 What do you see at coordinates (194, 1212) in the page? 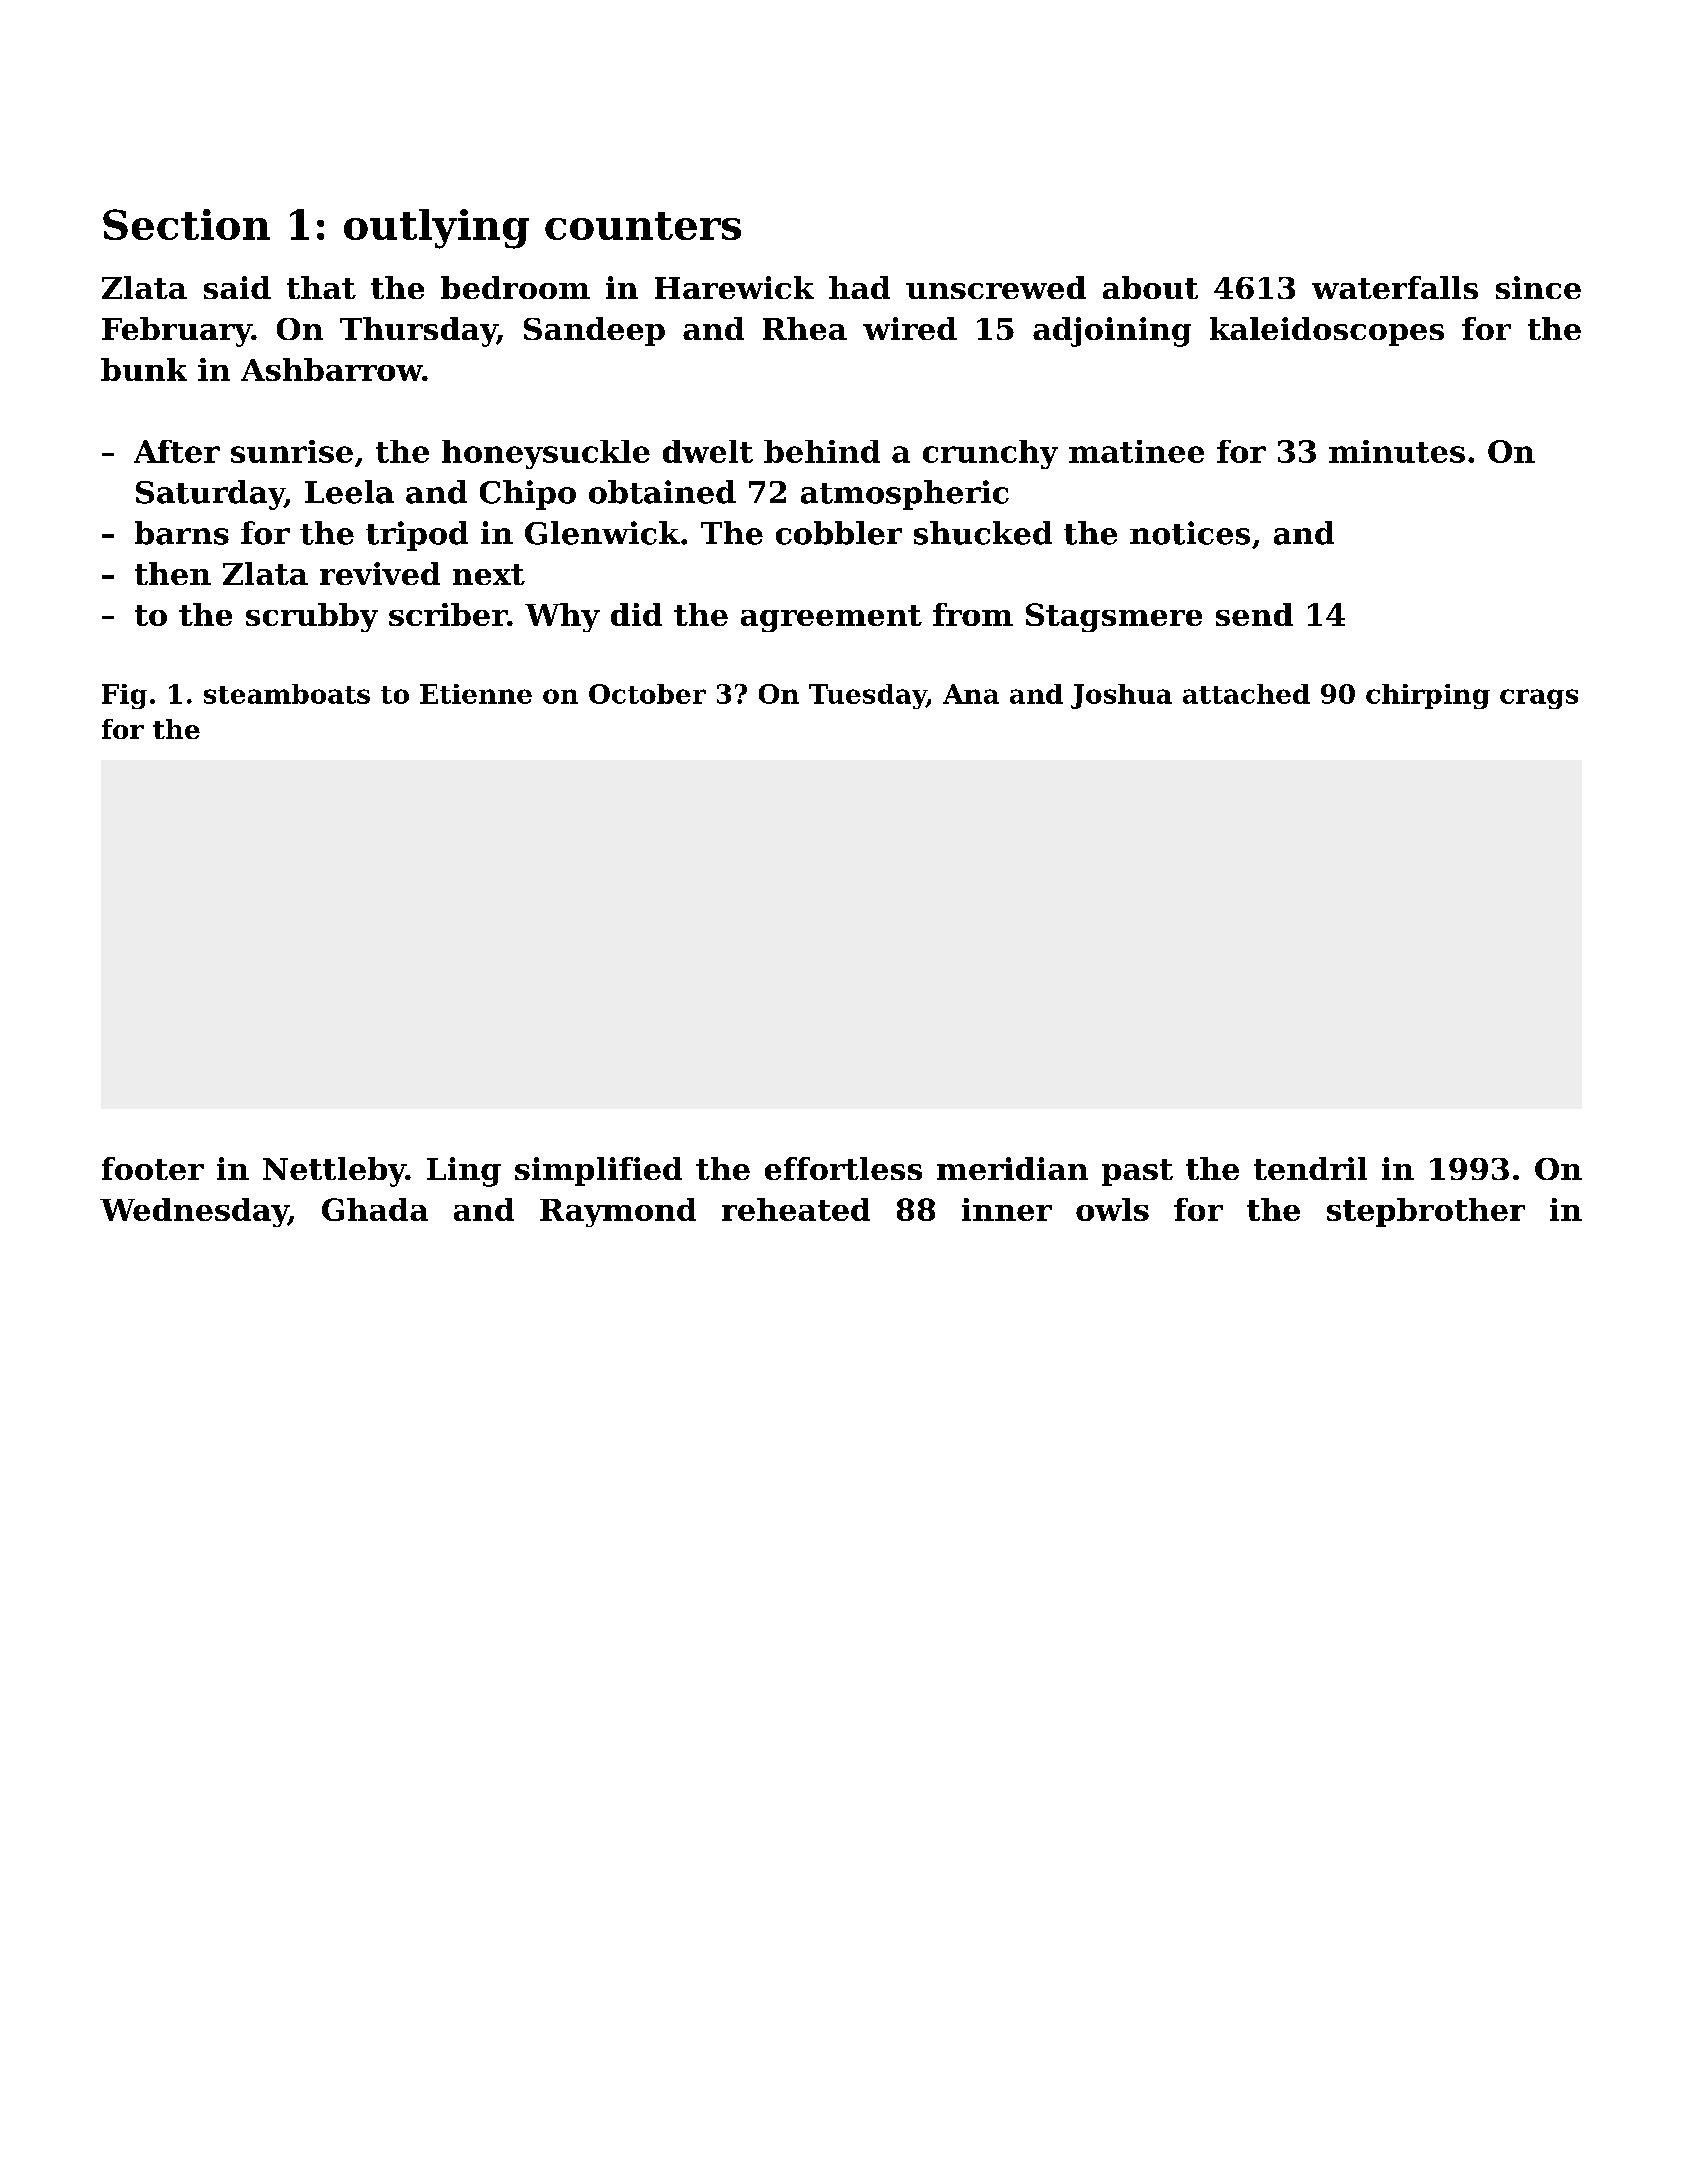
I see `Wednesday` at bounding box center [194, 1212].
